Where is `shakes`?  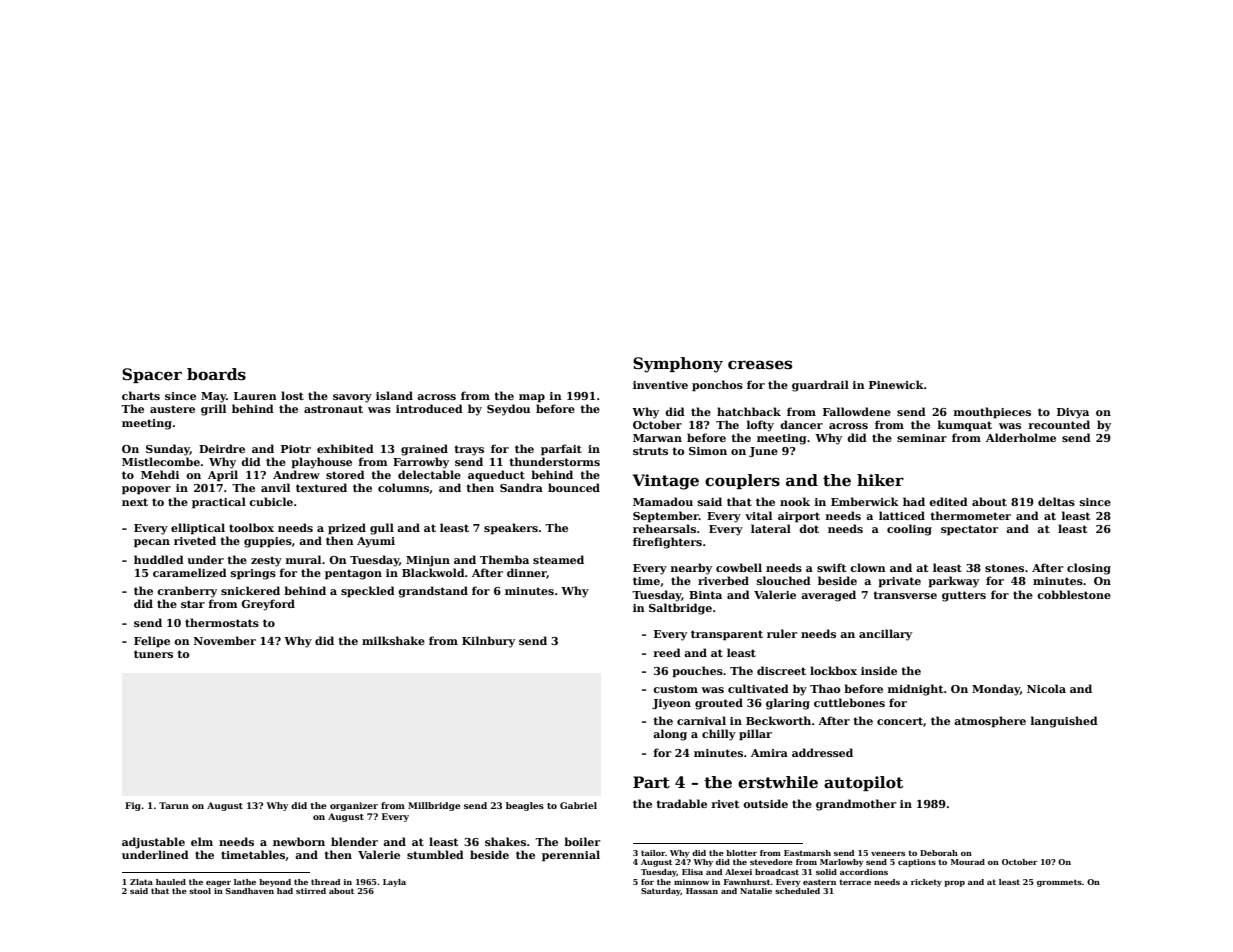 shakes is located at coordinates (505, 841).
